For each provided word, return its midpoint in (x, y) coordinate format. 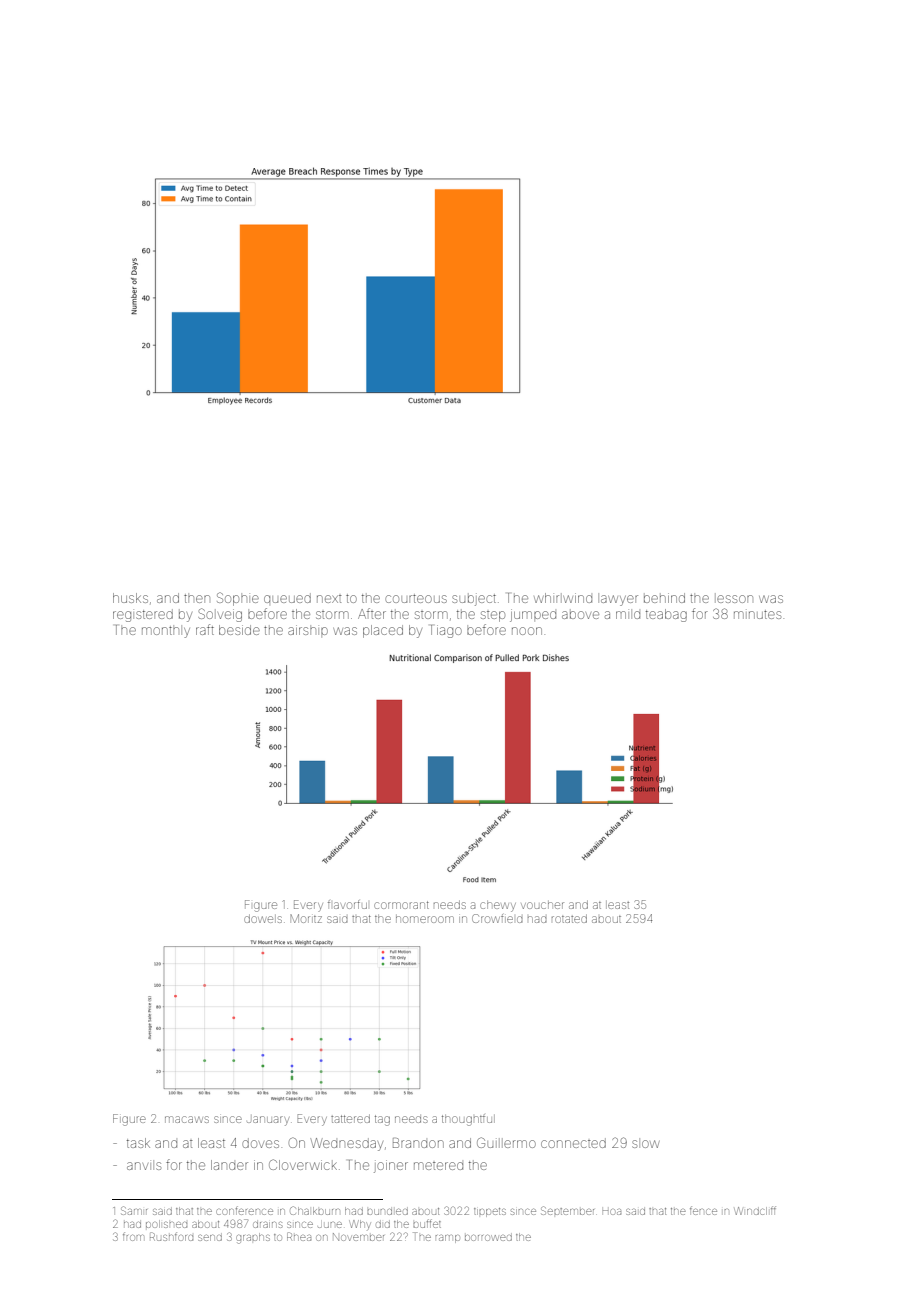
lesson (735, 599)
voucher (542, 905)
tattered (350, 1119)
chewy (498, 906)
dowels (263, 919)
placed (383, 631)
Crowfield (497, 918)
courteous (416, 598)
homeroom (425, 919)
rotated (569, 919)
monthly (166, 632)
